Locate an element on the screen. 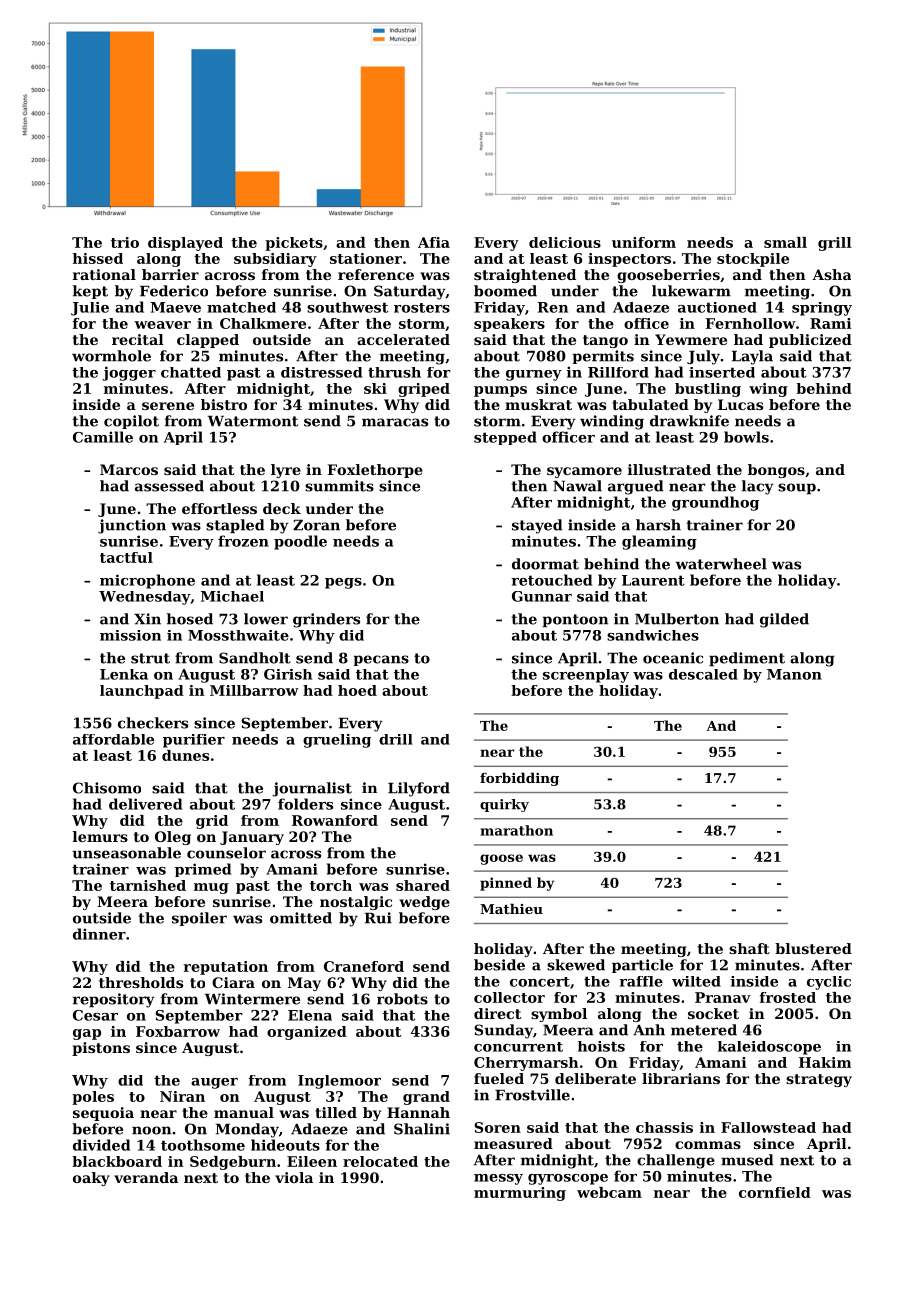 The width and height of the screenshot is (924, 1314). jogger is located at coordinates (129, 373).
